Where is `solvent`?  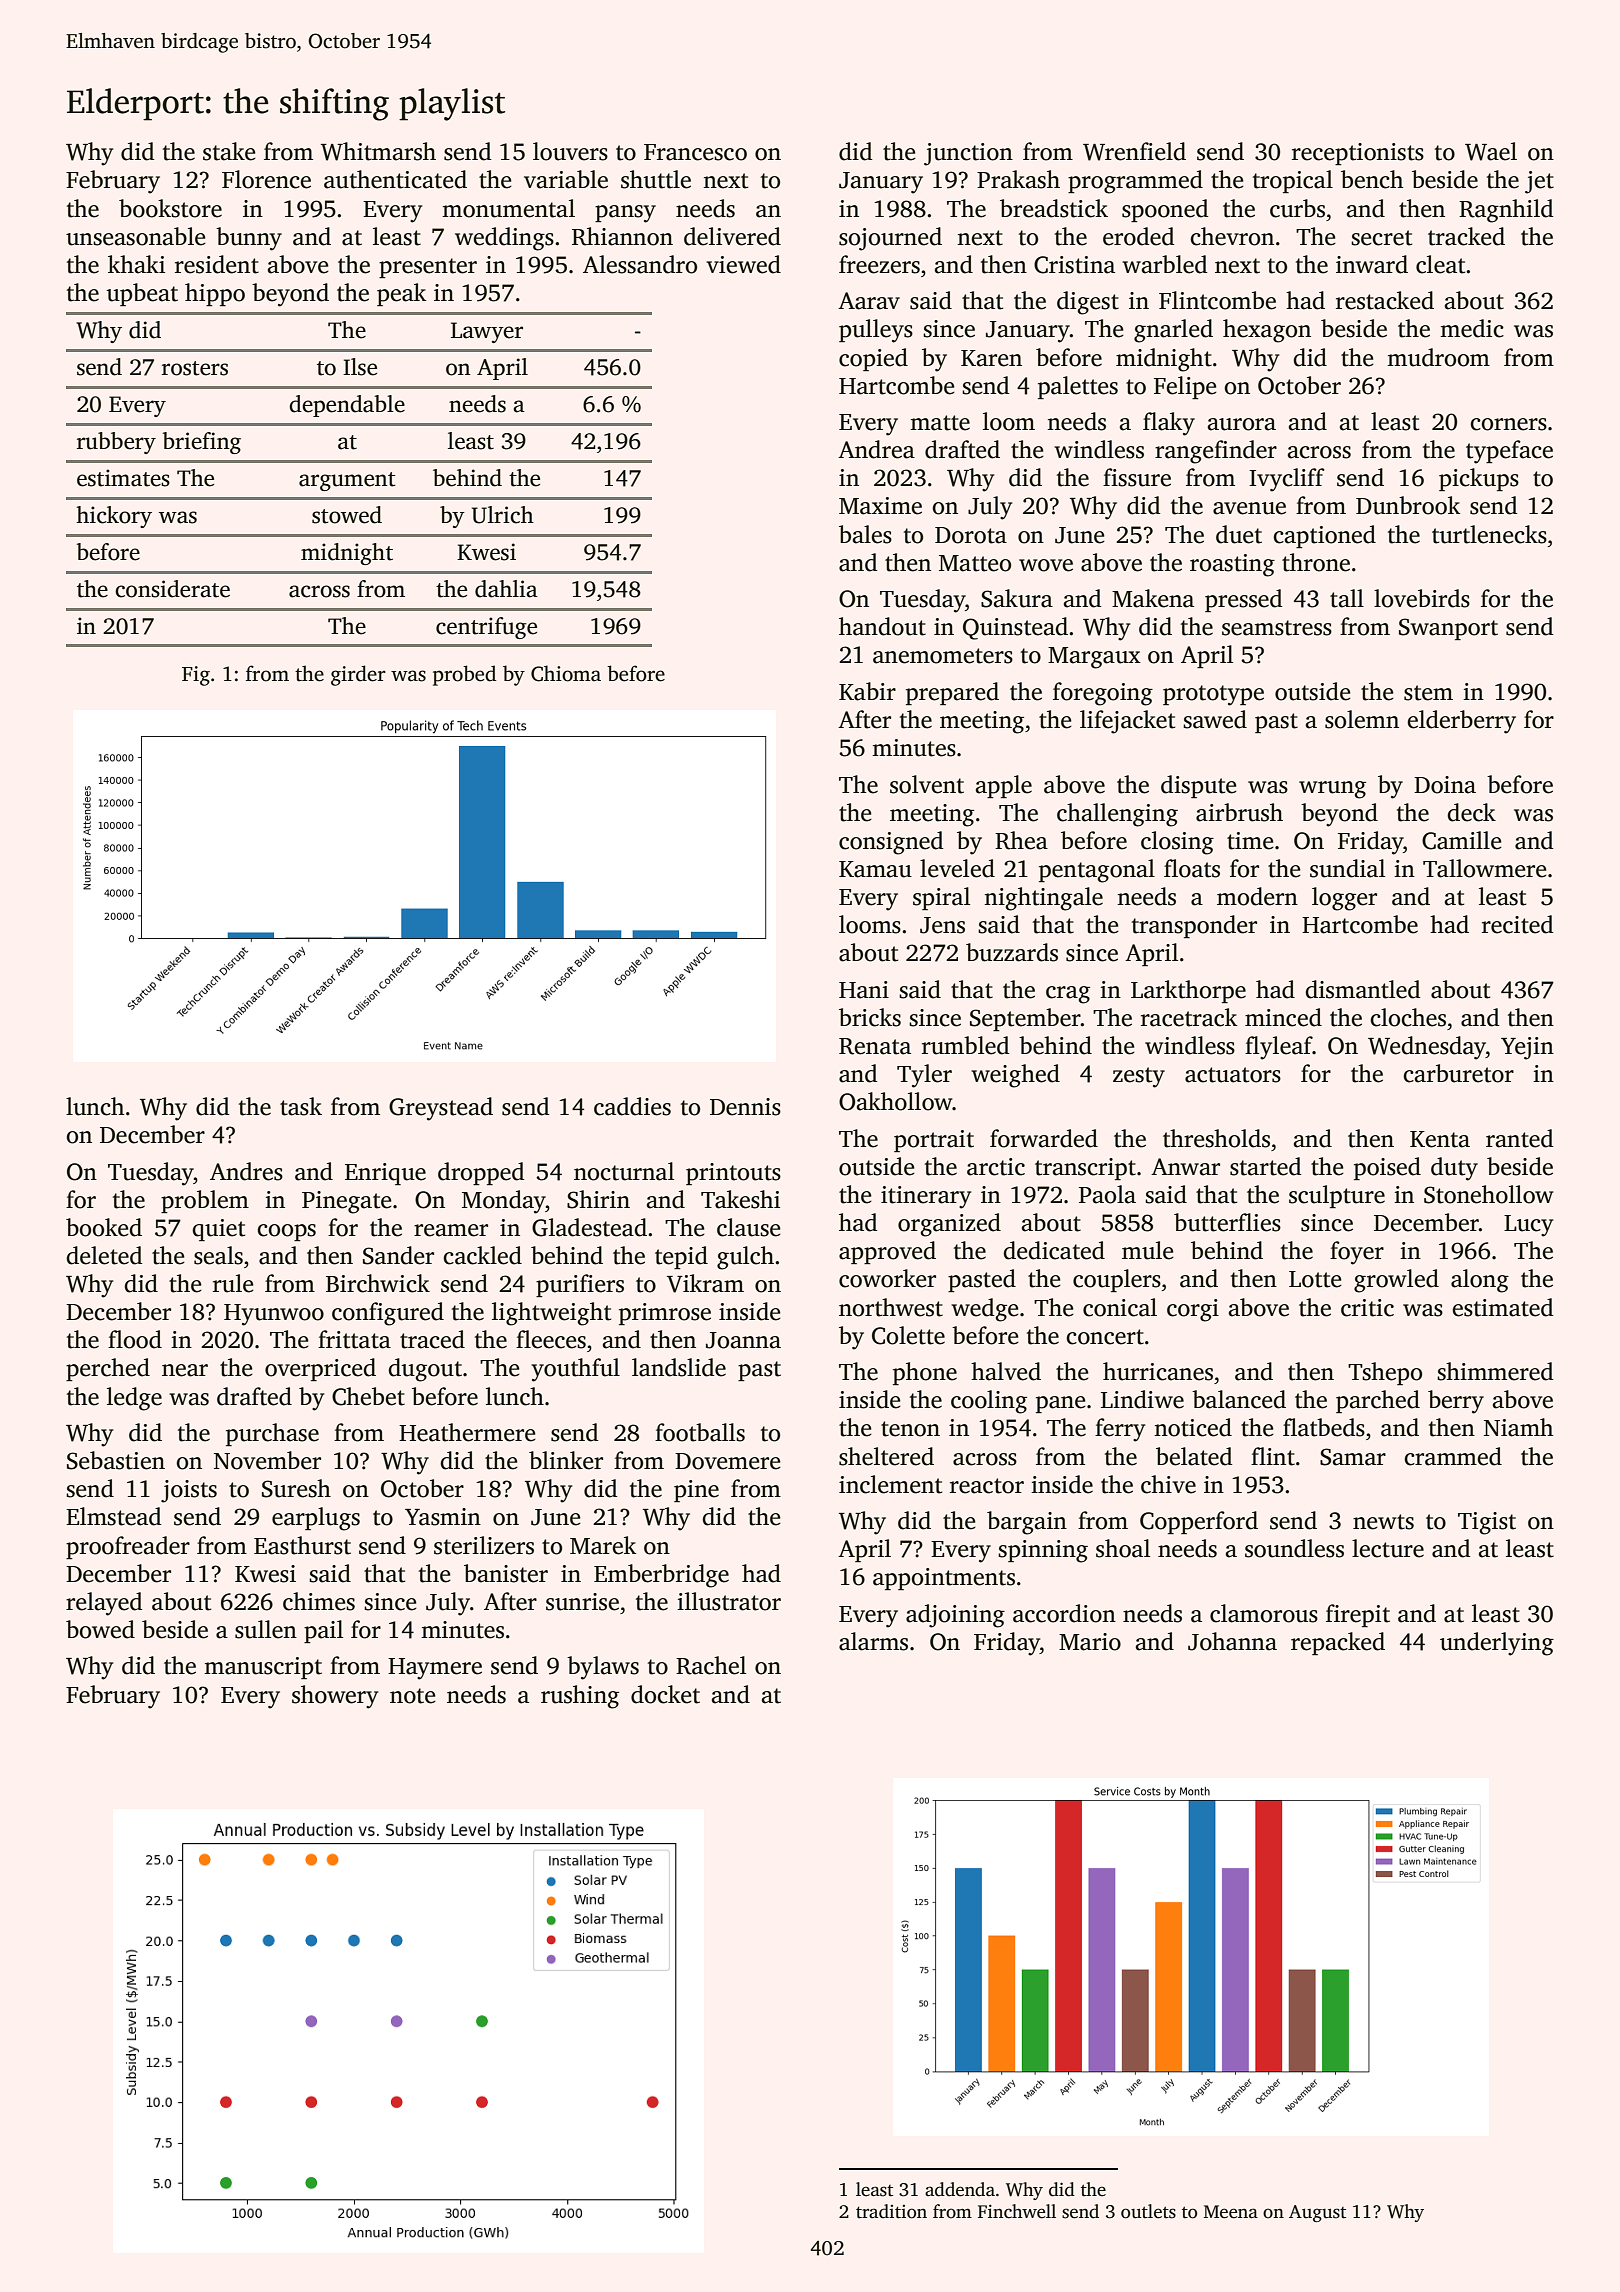 solvent is located at coordinates (927, 784).
